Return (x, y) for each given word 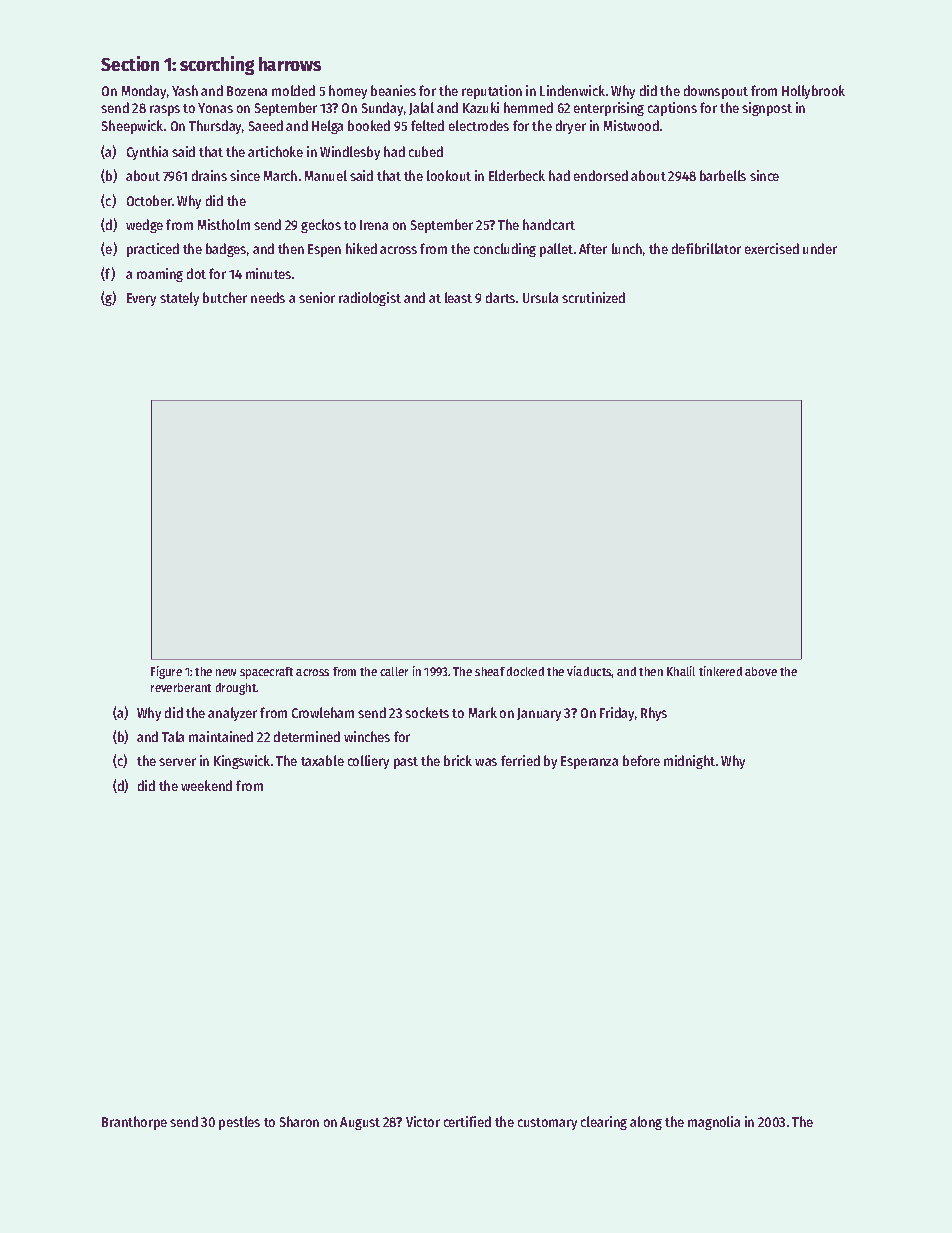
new (226, 672)
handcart (549, 224)
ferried (520, 760)
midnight (689, 762)
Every (141, 299)
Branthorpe (134, 1123)
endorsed (601, 175)
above (761, 671)
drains (209, 175)
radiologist (370, 299)
